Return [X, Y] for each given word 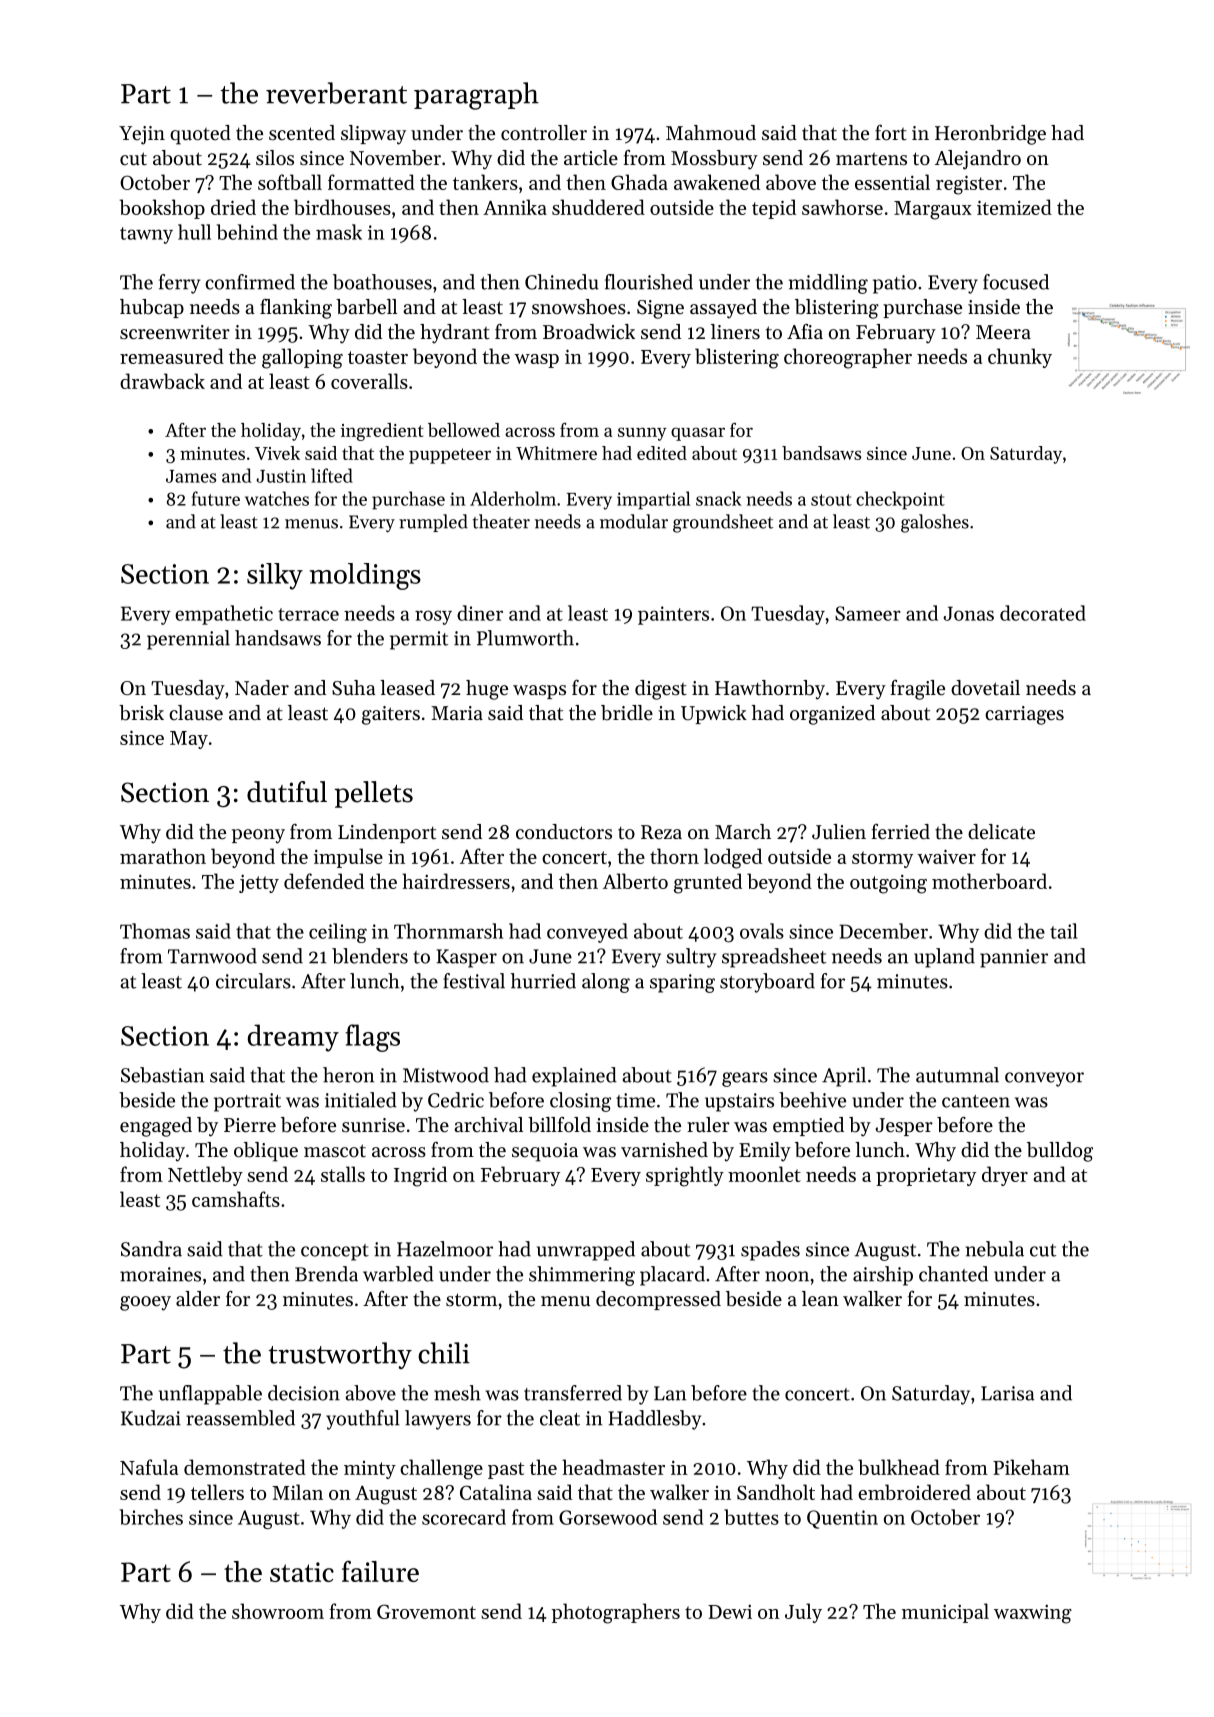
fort [891, 132]
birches [151, 1517]
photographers [615, 1613]
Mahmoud [711, 132]
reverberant [336, 93]
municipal [945, 1613]
